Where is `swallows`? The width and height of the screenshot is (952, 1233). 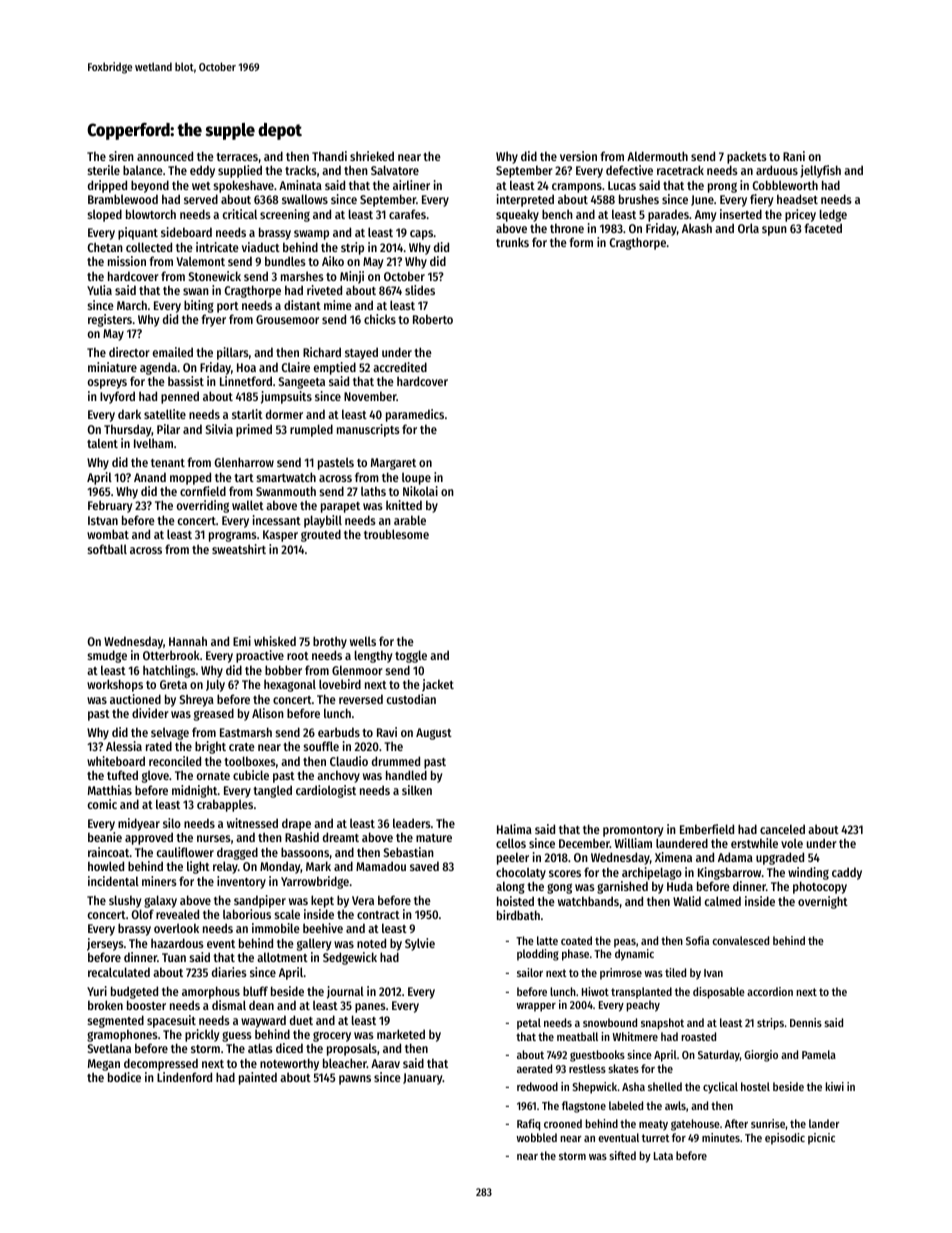 swallows is located at coordinates (305, 199).
